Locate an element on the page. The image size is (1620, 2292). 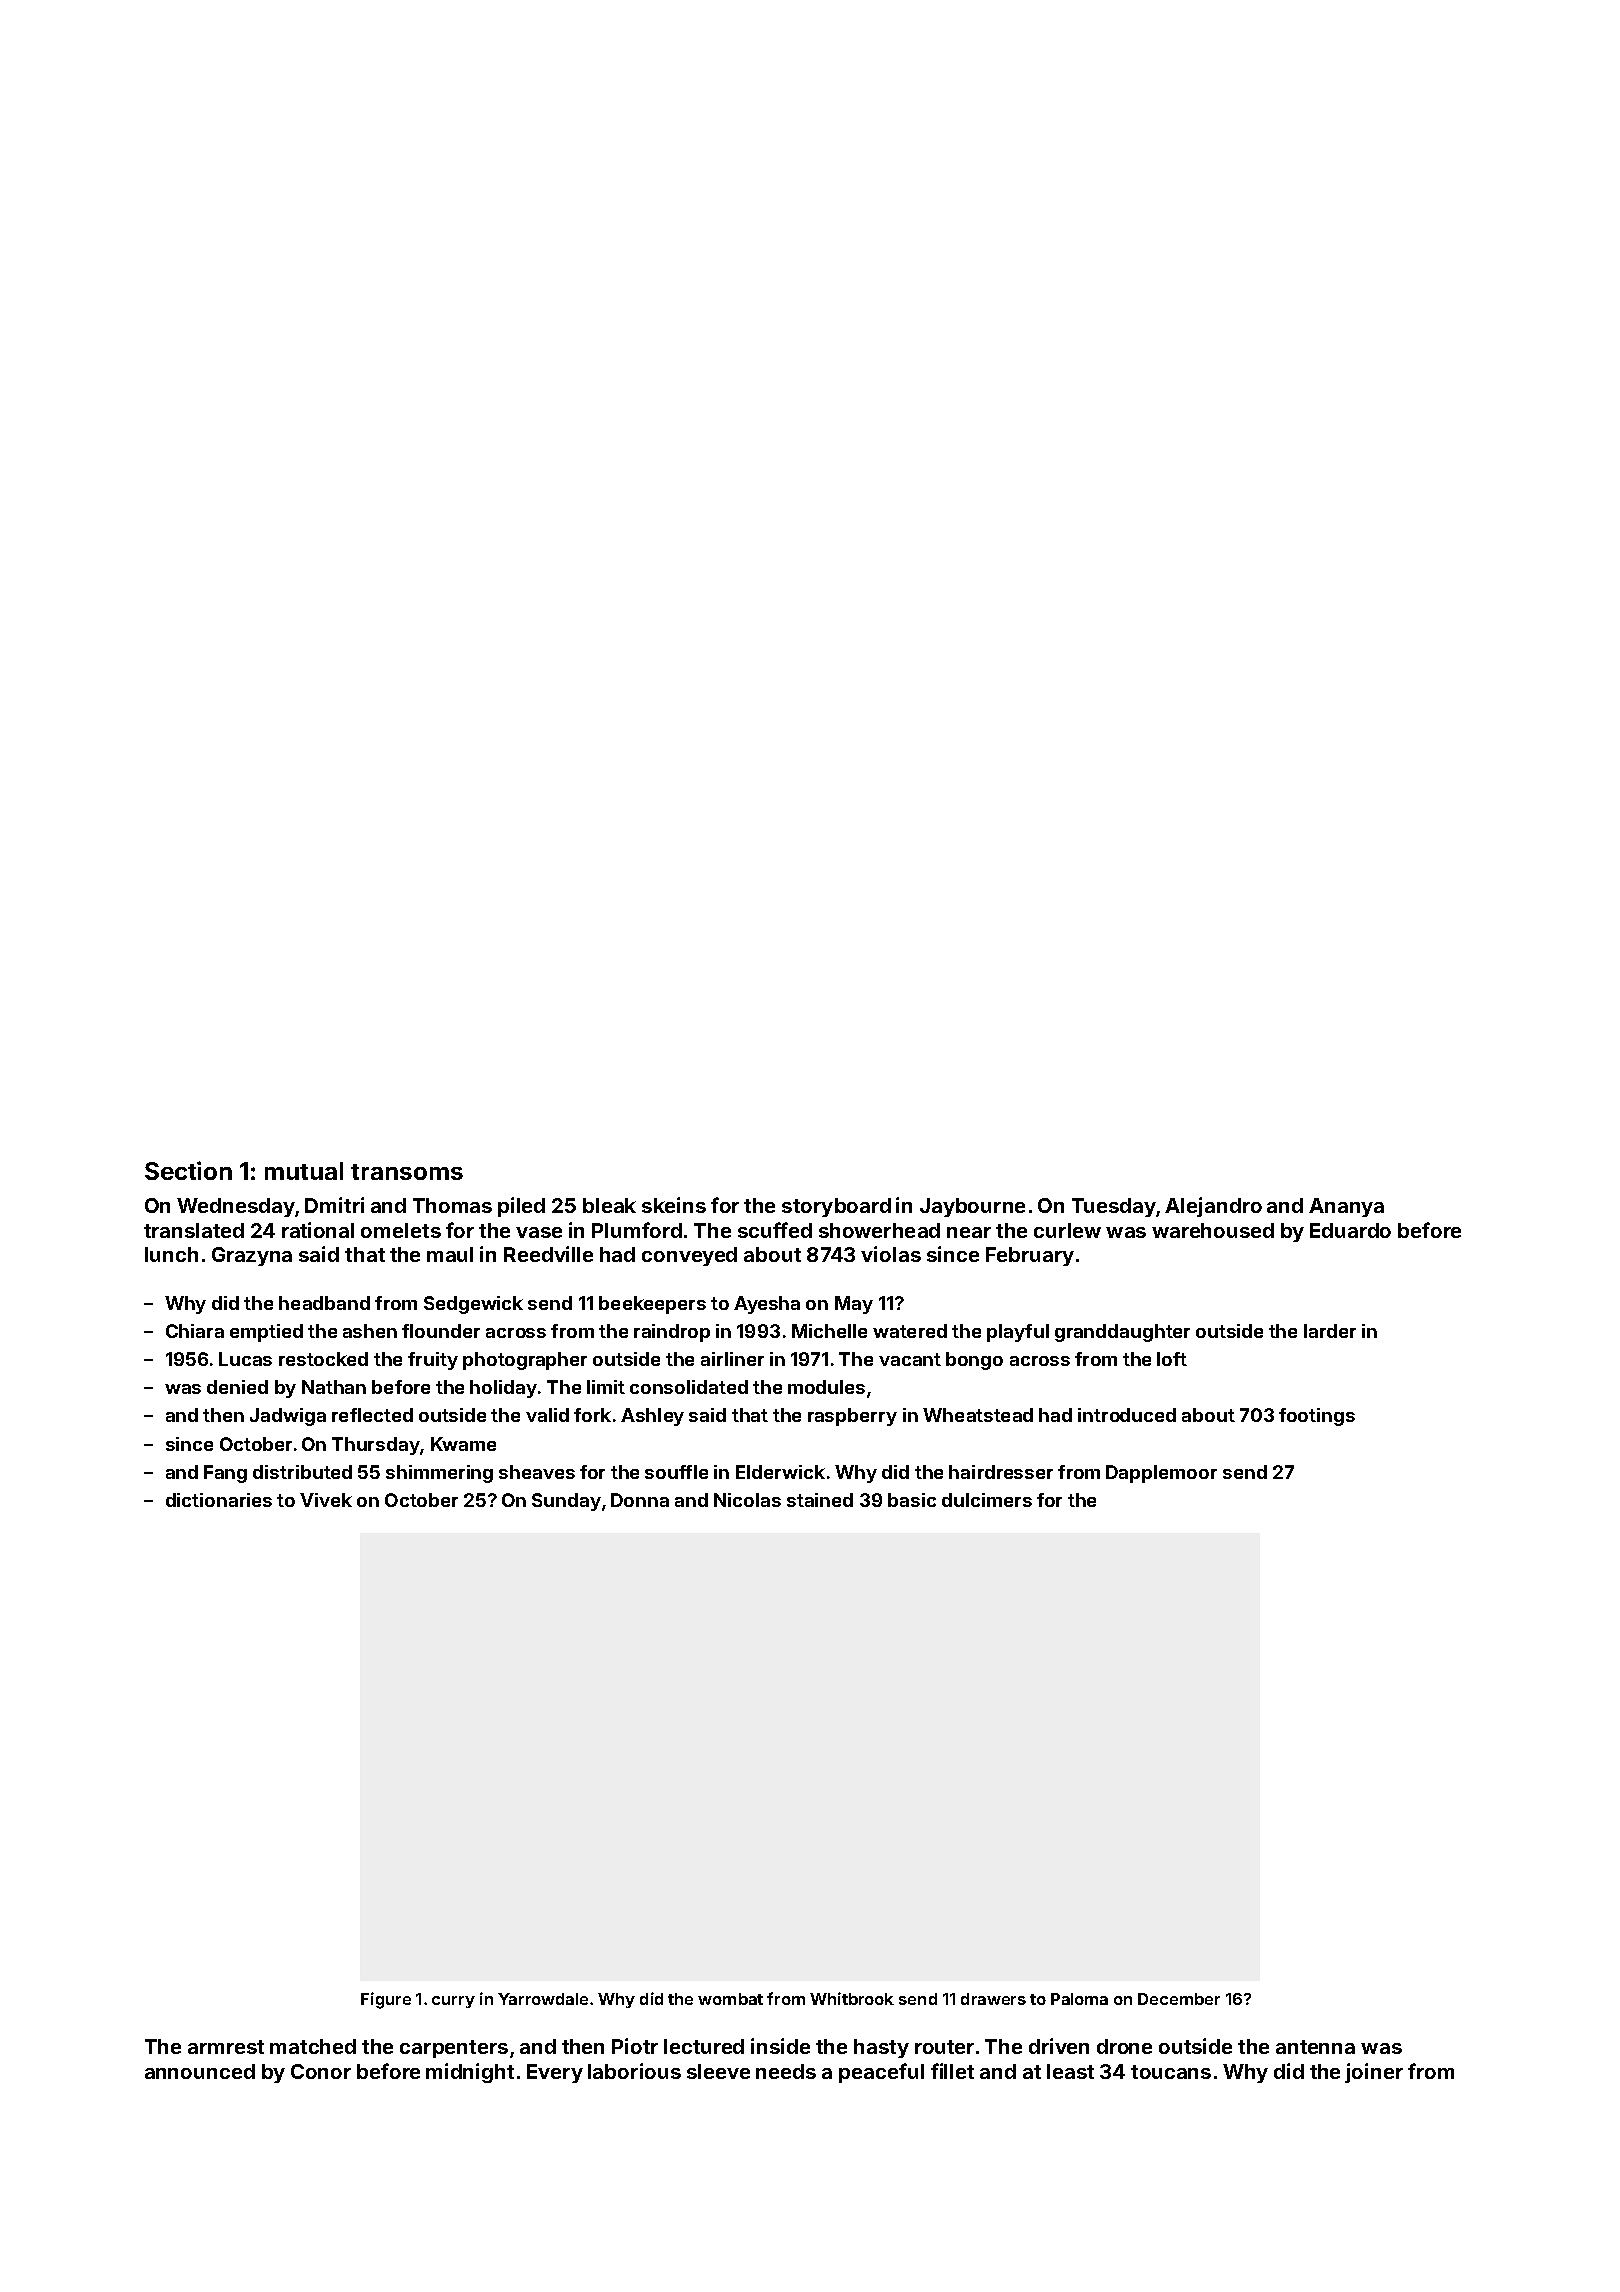
Vivek is located at coordinates (326, 1500).
